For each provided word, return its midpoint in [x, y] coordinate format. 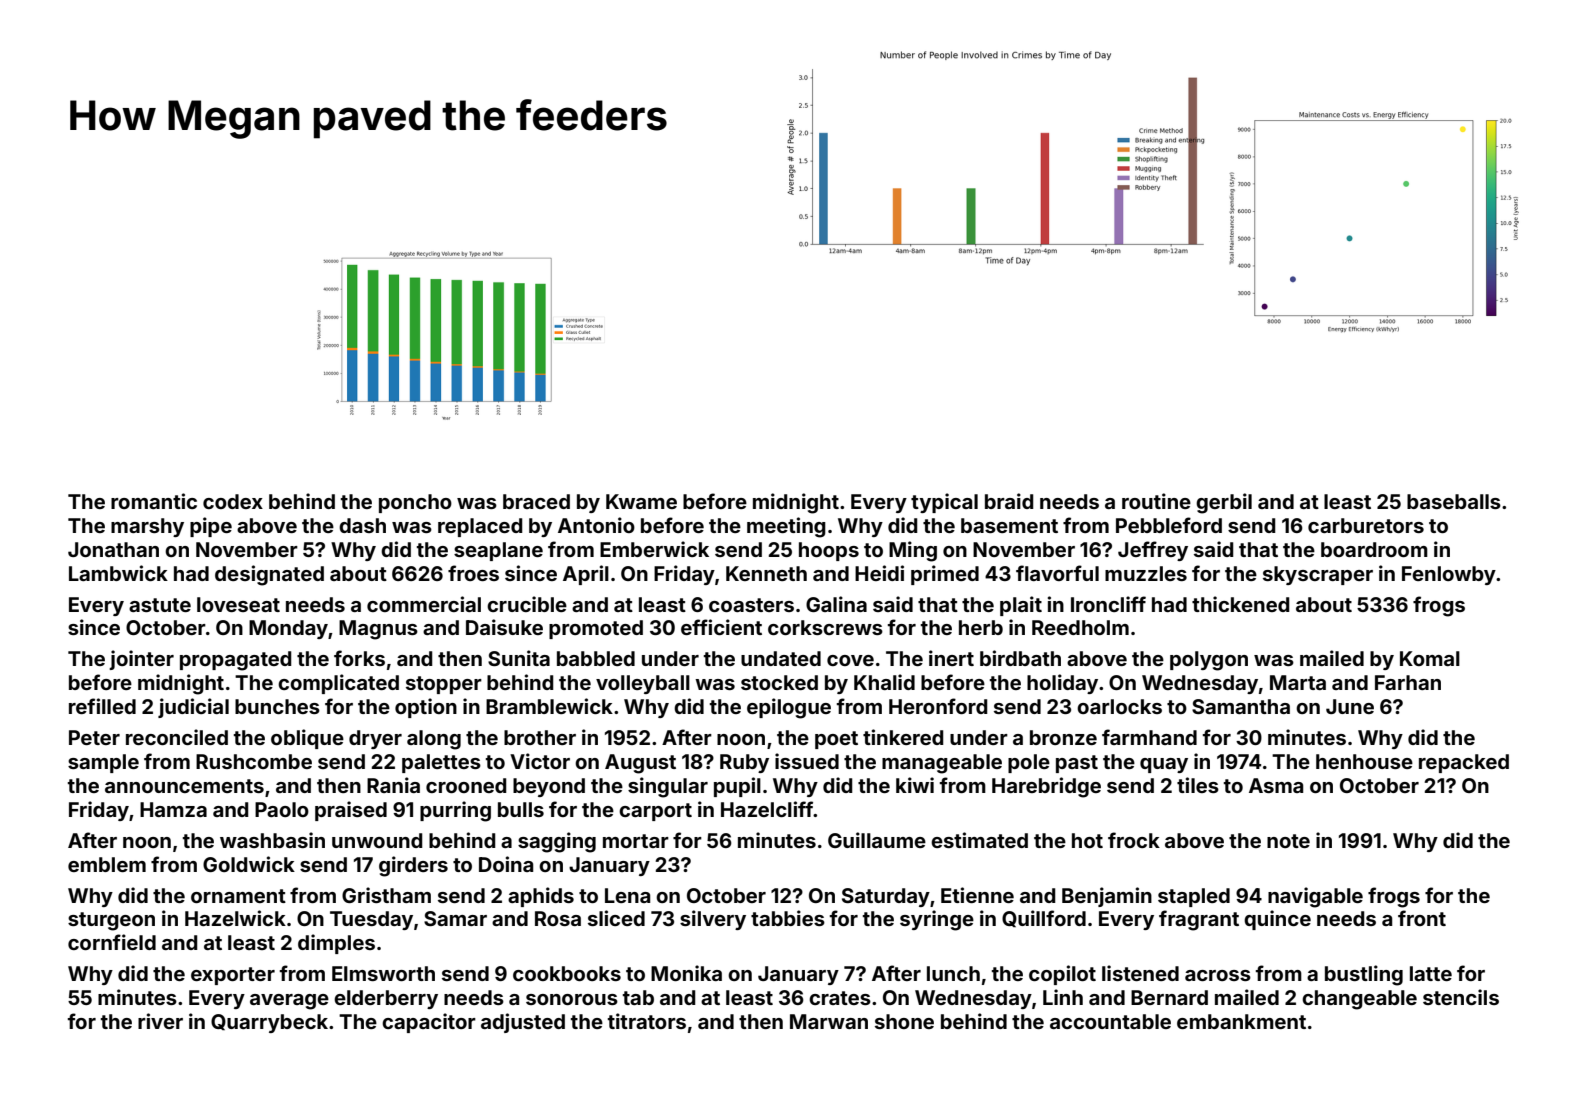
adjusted [523, 1023]
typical [944, 503]
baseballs [1454, 501]
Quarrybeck [269, 1023]
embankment [1241, 1021]
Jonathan [113, 549]
